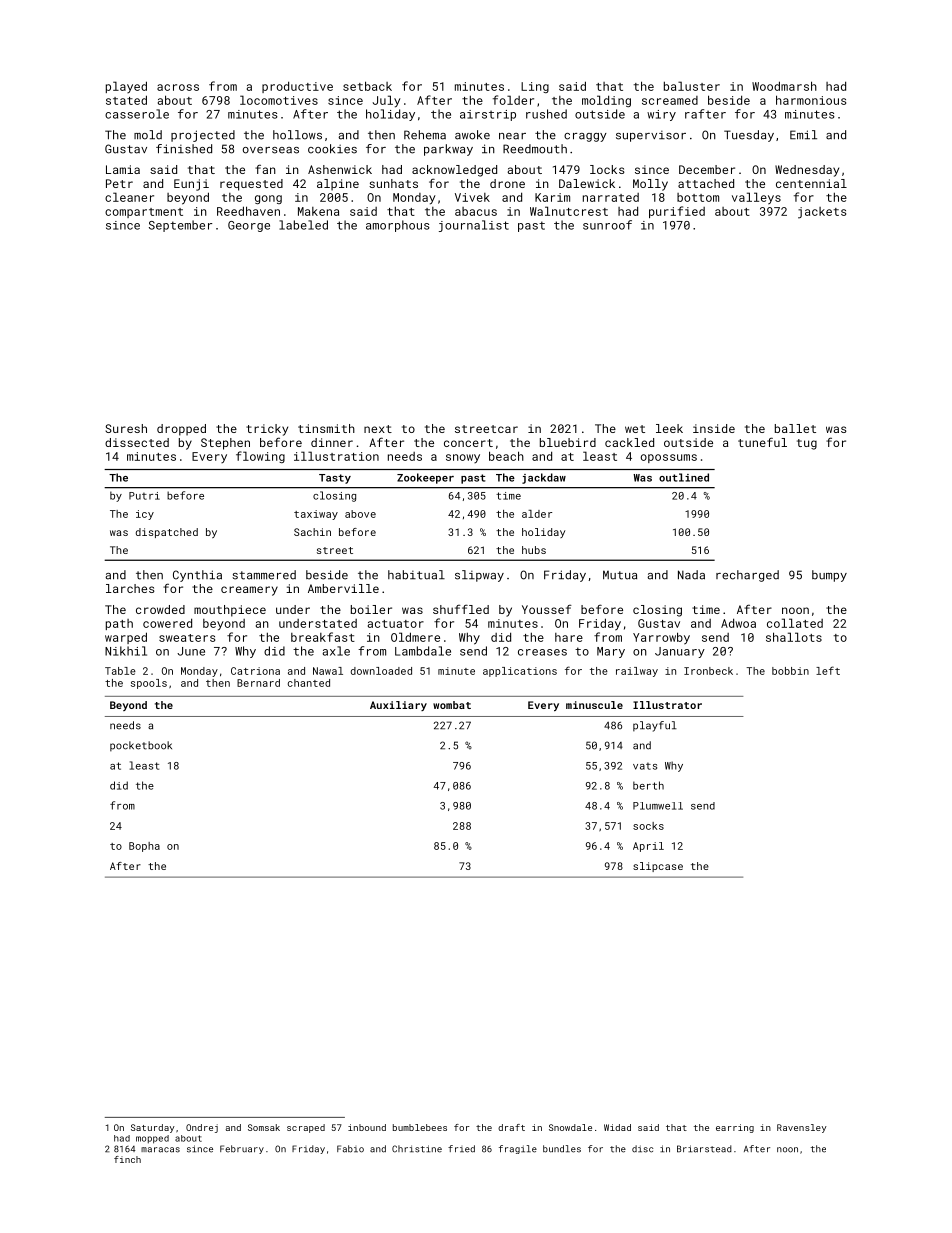 This document has height=1233, width=952. I want to click on Ling, so click(535, 87).
